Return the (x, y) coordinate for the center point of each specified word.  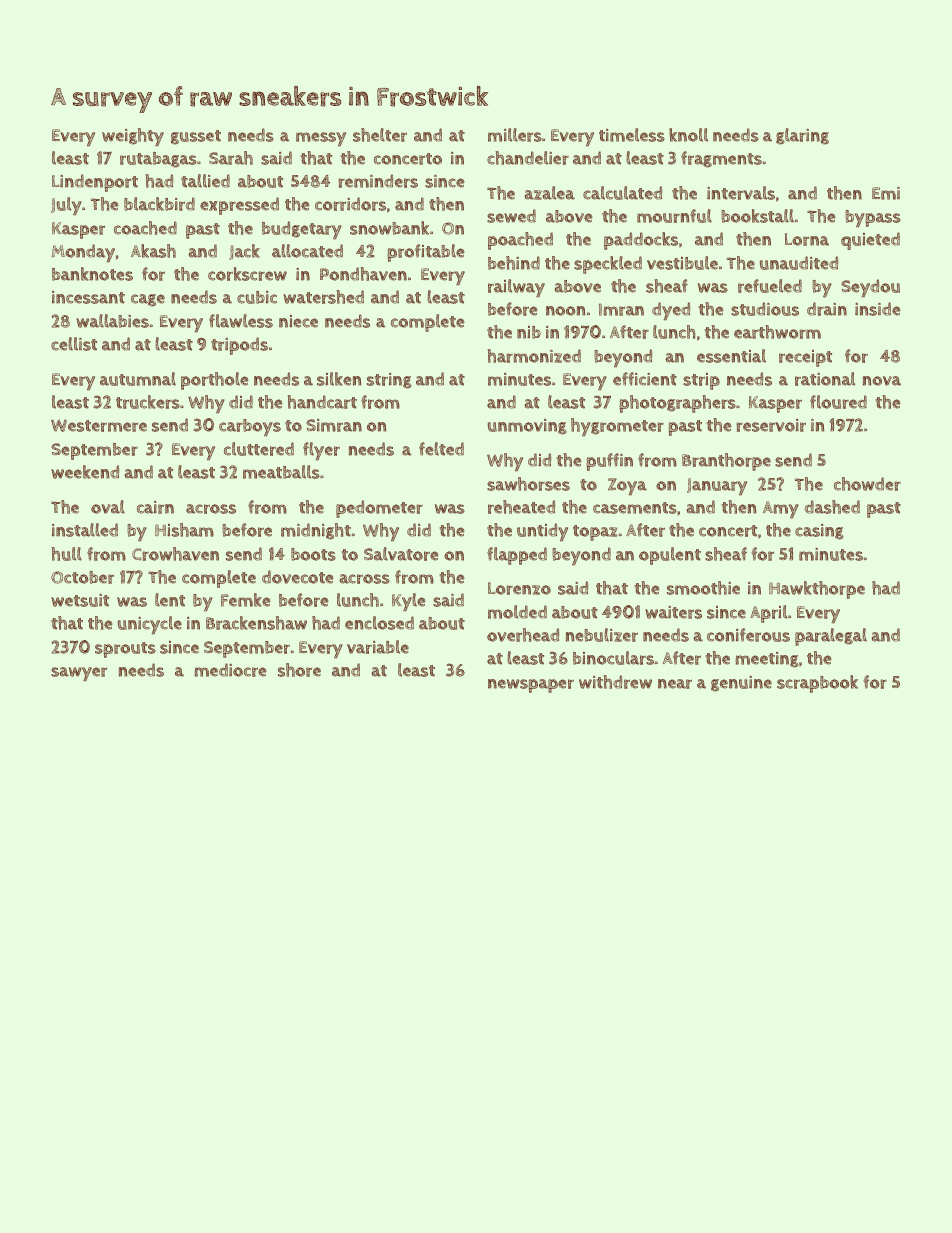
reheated (521, 507)
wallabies (112, 321)
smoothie (703, 588)
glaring (802, 136)
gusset (196, 137)
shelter (380, 135)
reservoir (771, 425)
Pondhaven (363, 274)
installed (85, 530)
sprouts (125, 650)
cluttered (259, 449)
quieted (870, 241)
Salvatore (401, 554)
